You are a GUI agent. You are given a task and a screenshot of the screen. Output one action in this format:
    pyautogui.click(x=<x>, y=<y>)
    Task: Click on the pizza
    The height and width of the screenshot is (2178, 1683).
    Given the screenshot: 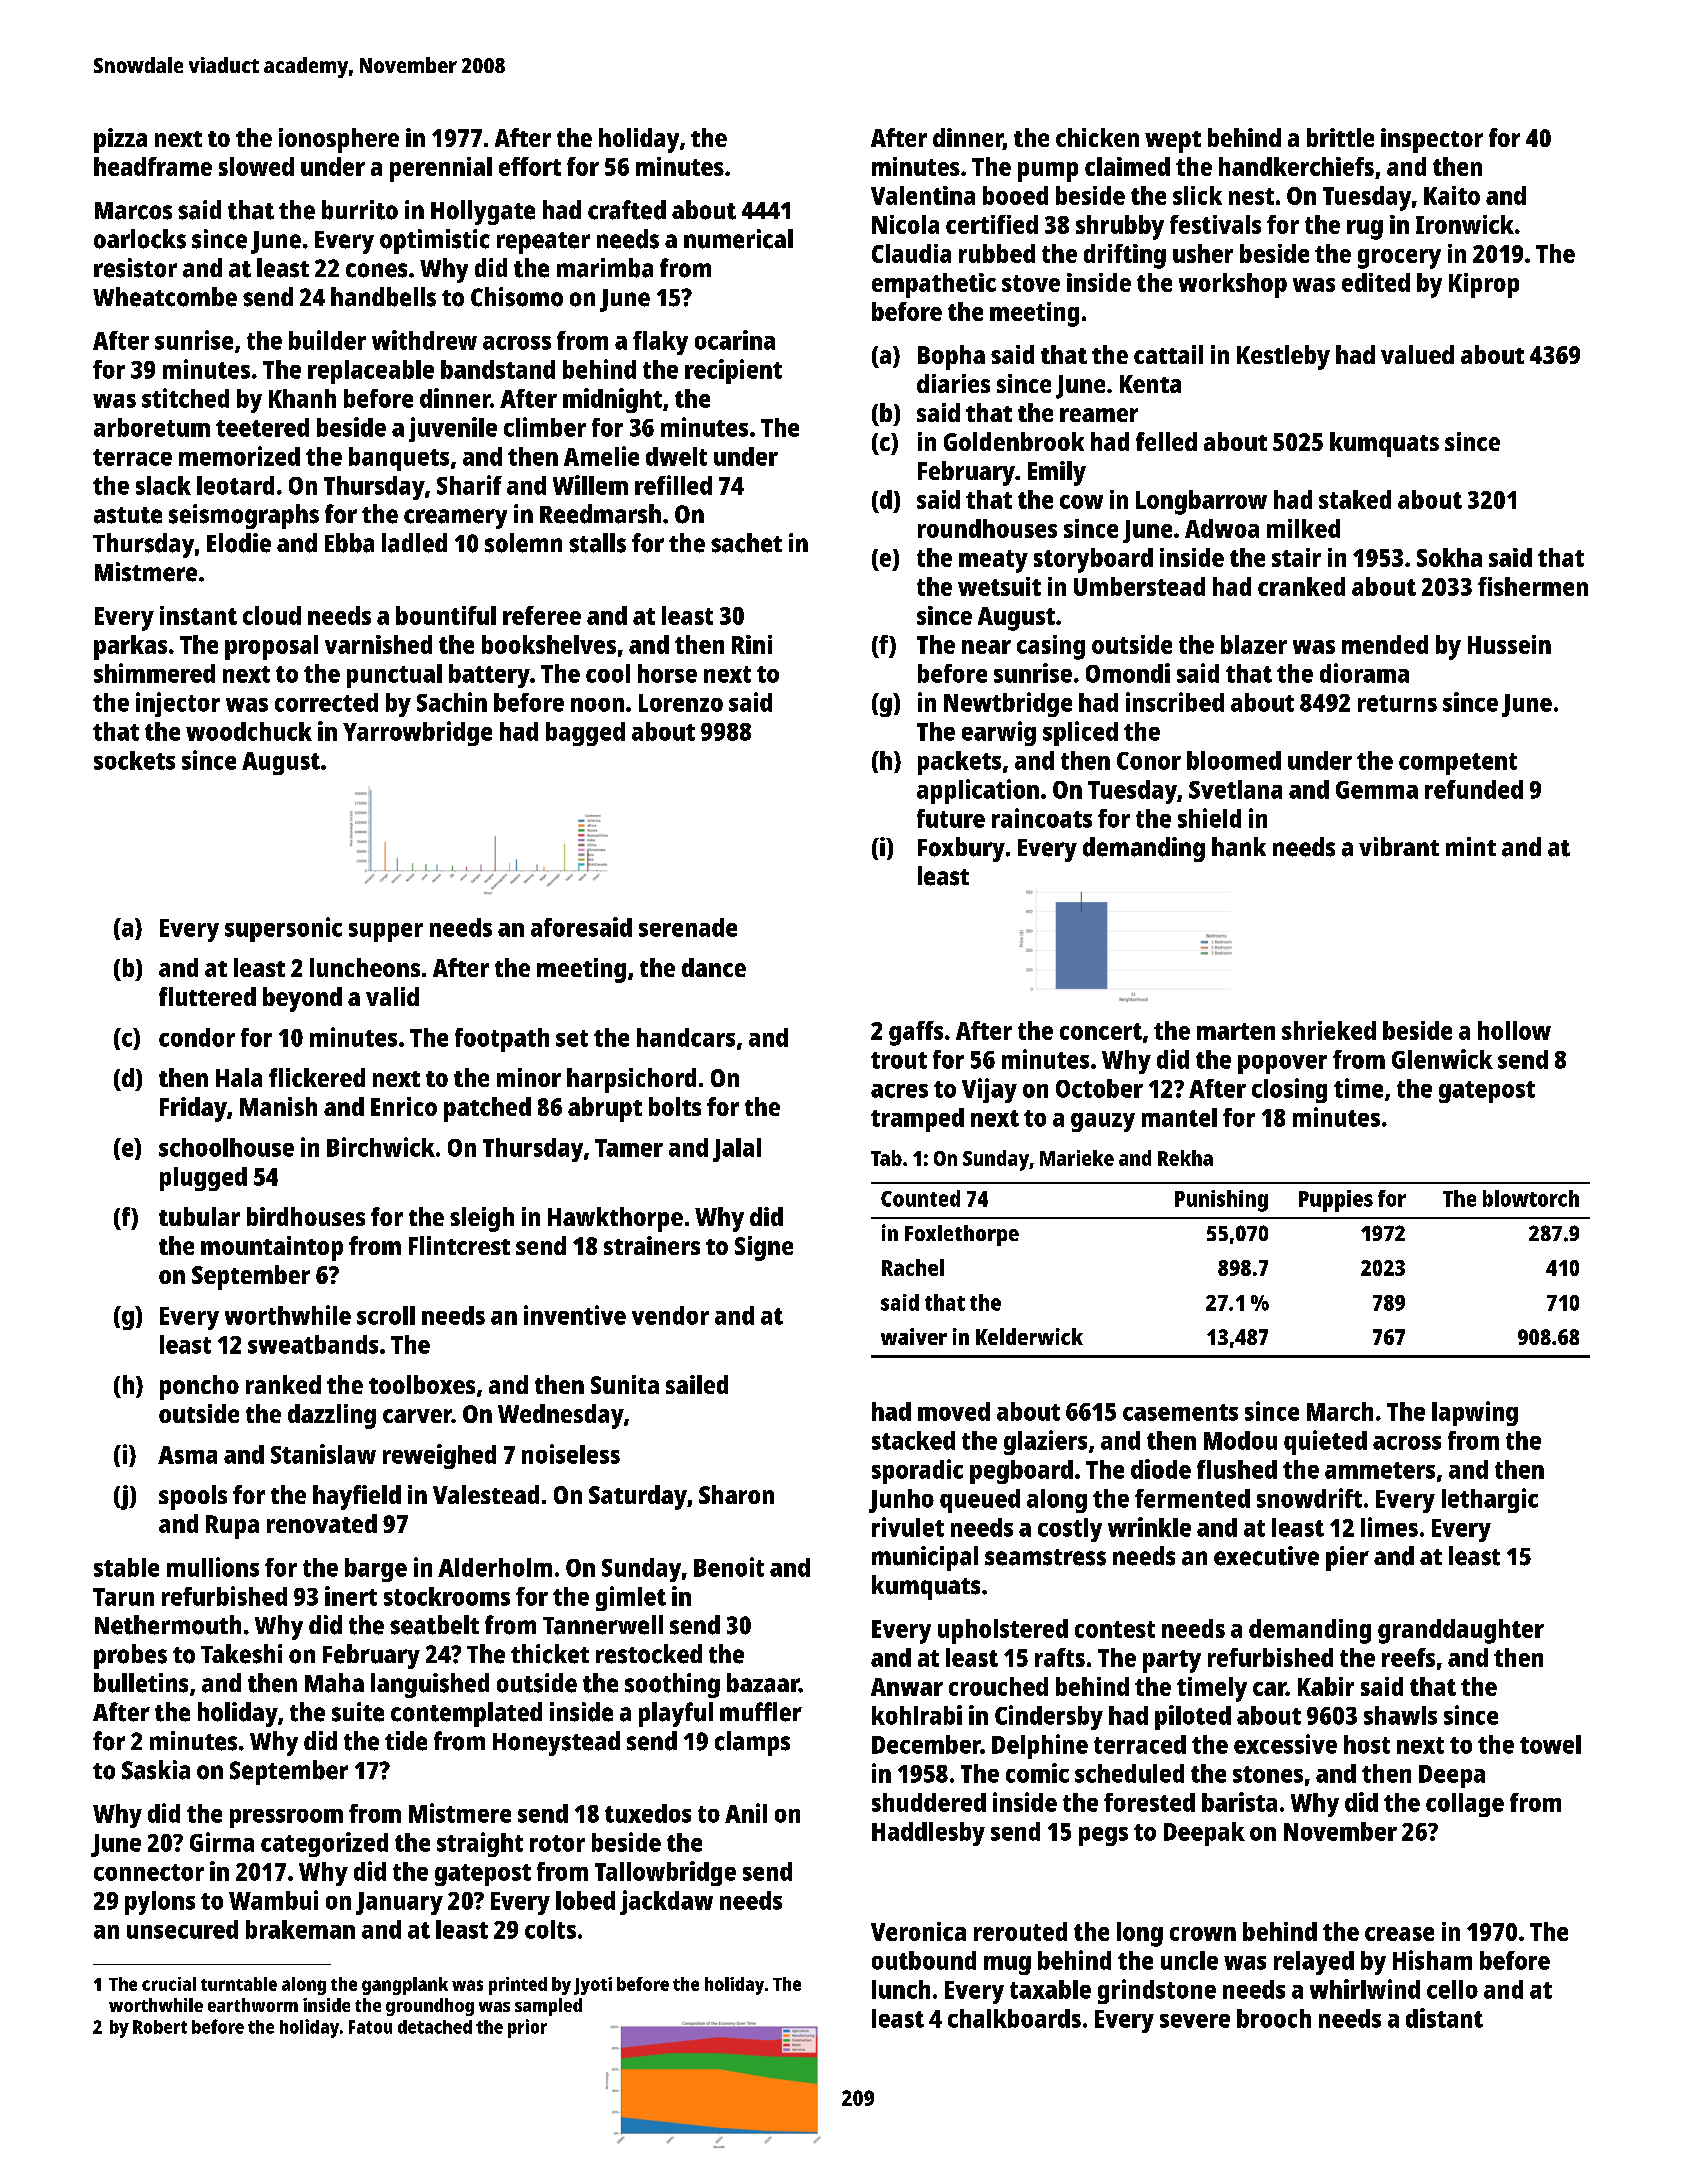 What is the action you would take?
    pyautogui.click(x=120, y=140)
